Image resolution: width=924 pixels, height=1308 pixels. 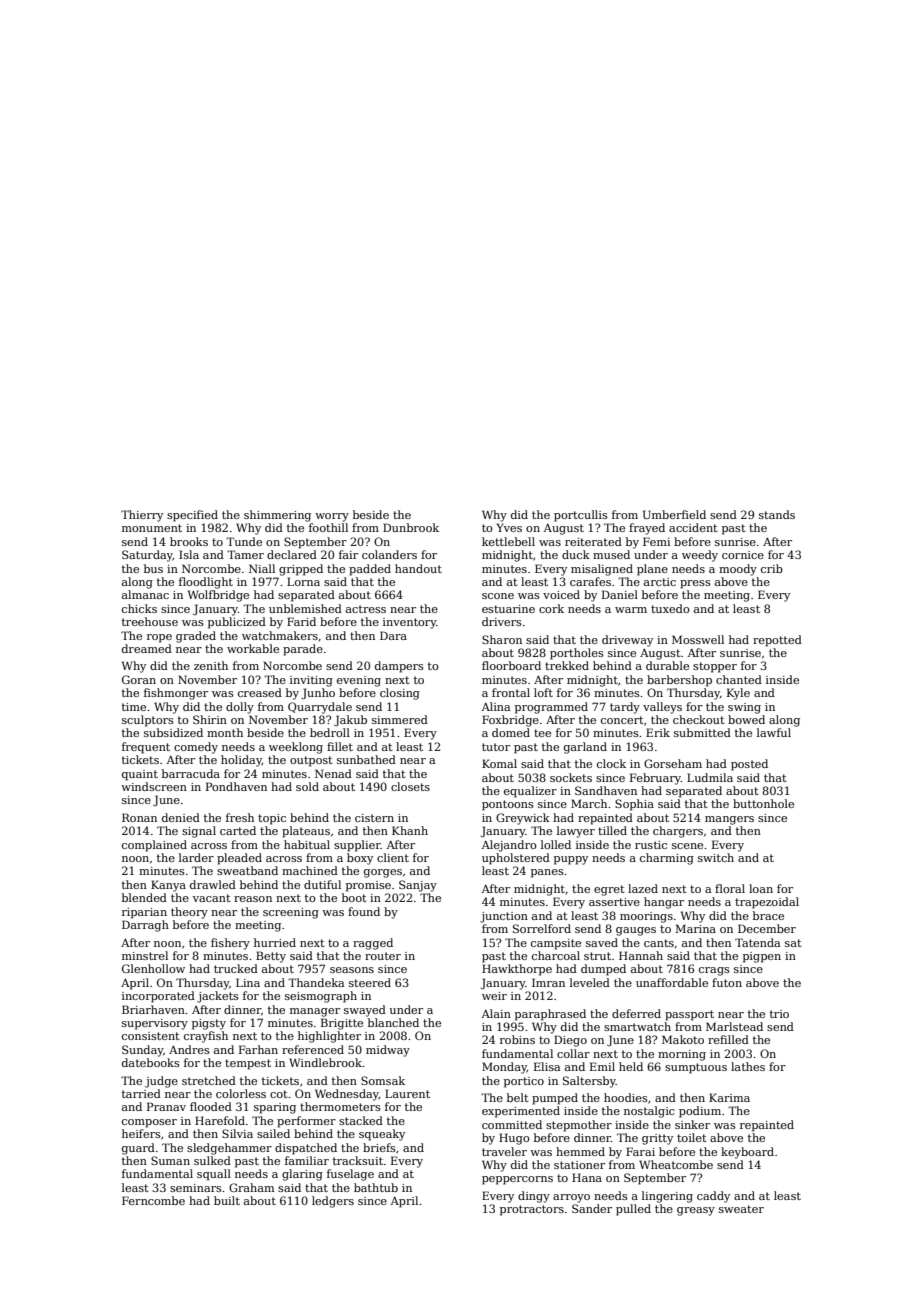 What do you see at coordinates (561, 594) in the screenshot?
I see `voiced` at bounding box center [561, 594].
